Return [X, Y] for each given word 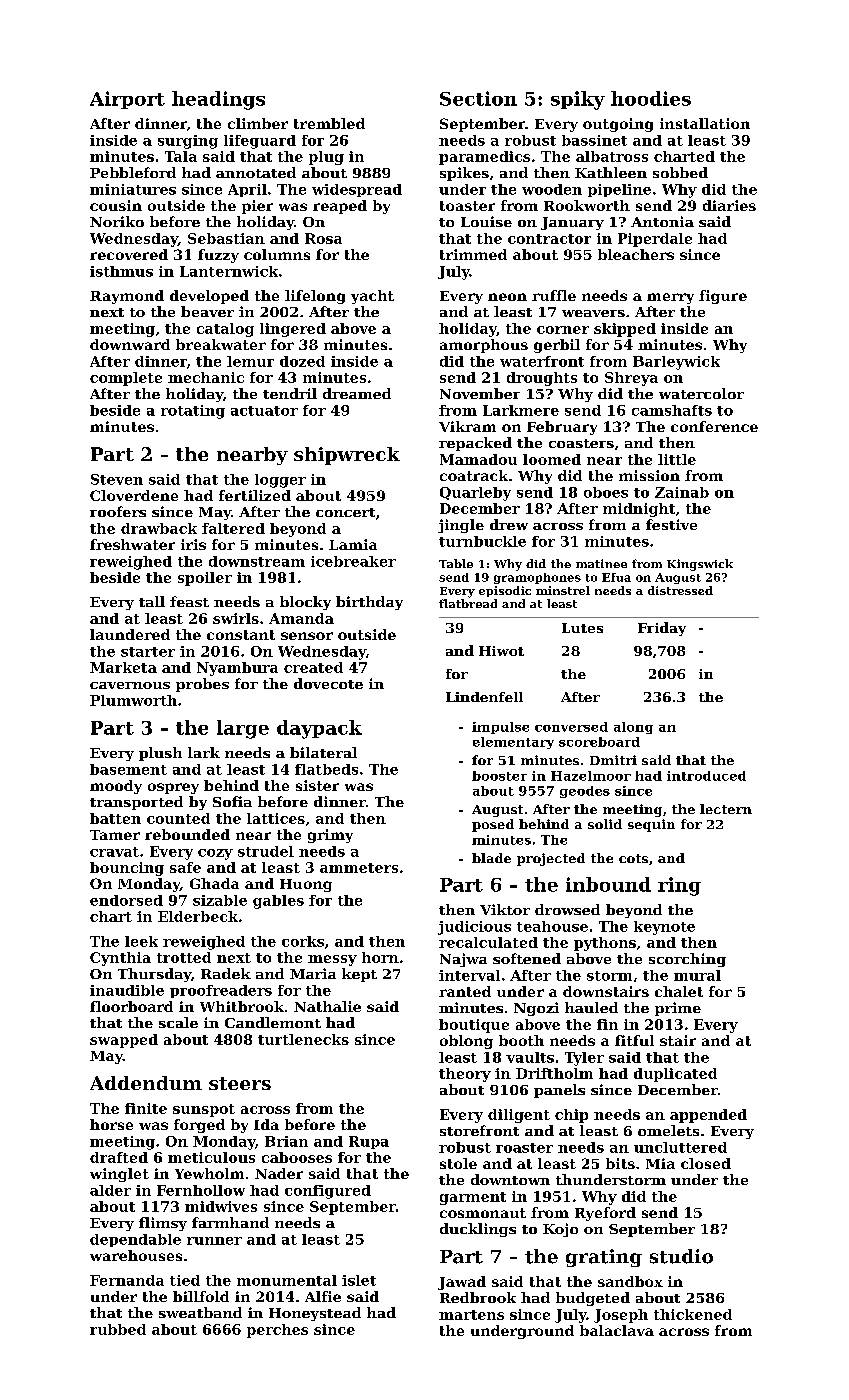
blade [491, 858]
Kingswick [700, 565]
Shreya [631, 379]
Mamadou [478, 459]
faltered [233, 528]
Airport [127, 100]
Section [478, 98]
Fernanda [127, 1280]
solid [605, 824]
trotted [184, 957]
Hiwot [501, 651]
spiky [578, 100]
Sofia [232, 801]
